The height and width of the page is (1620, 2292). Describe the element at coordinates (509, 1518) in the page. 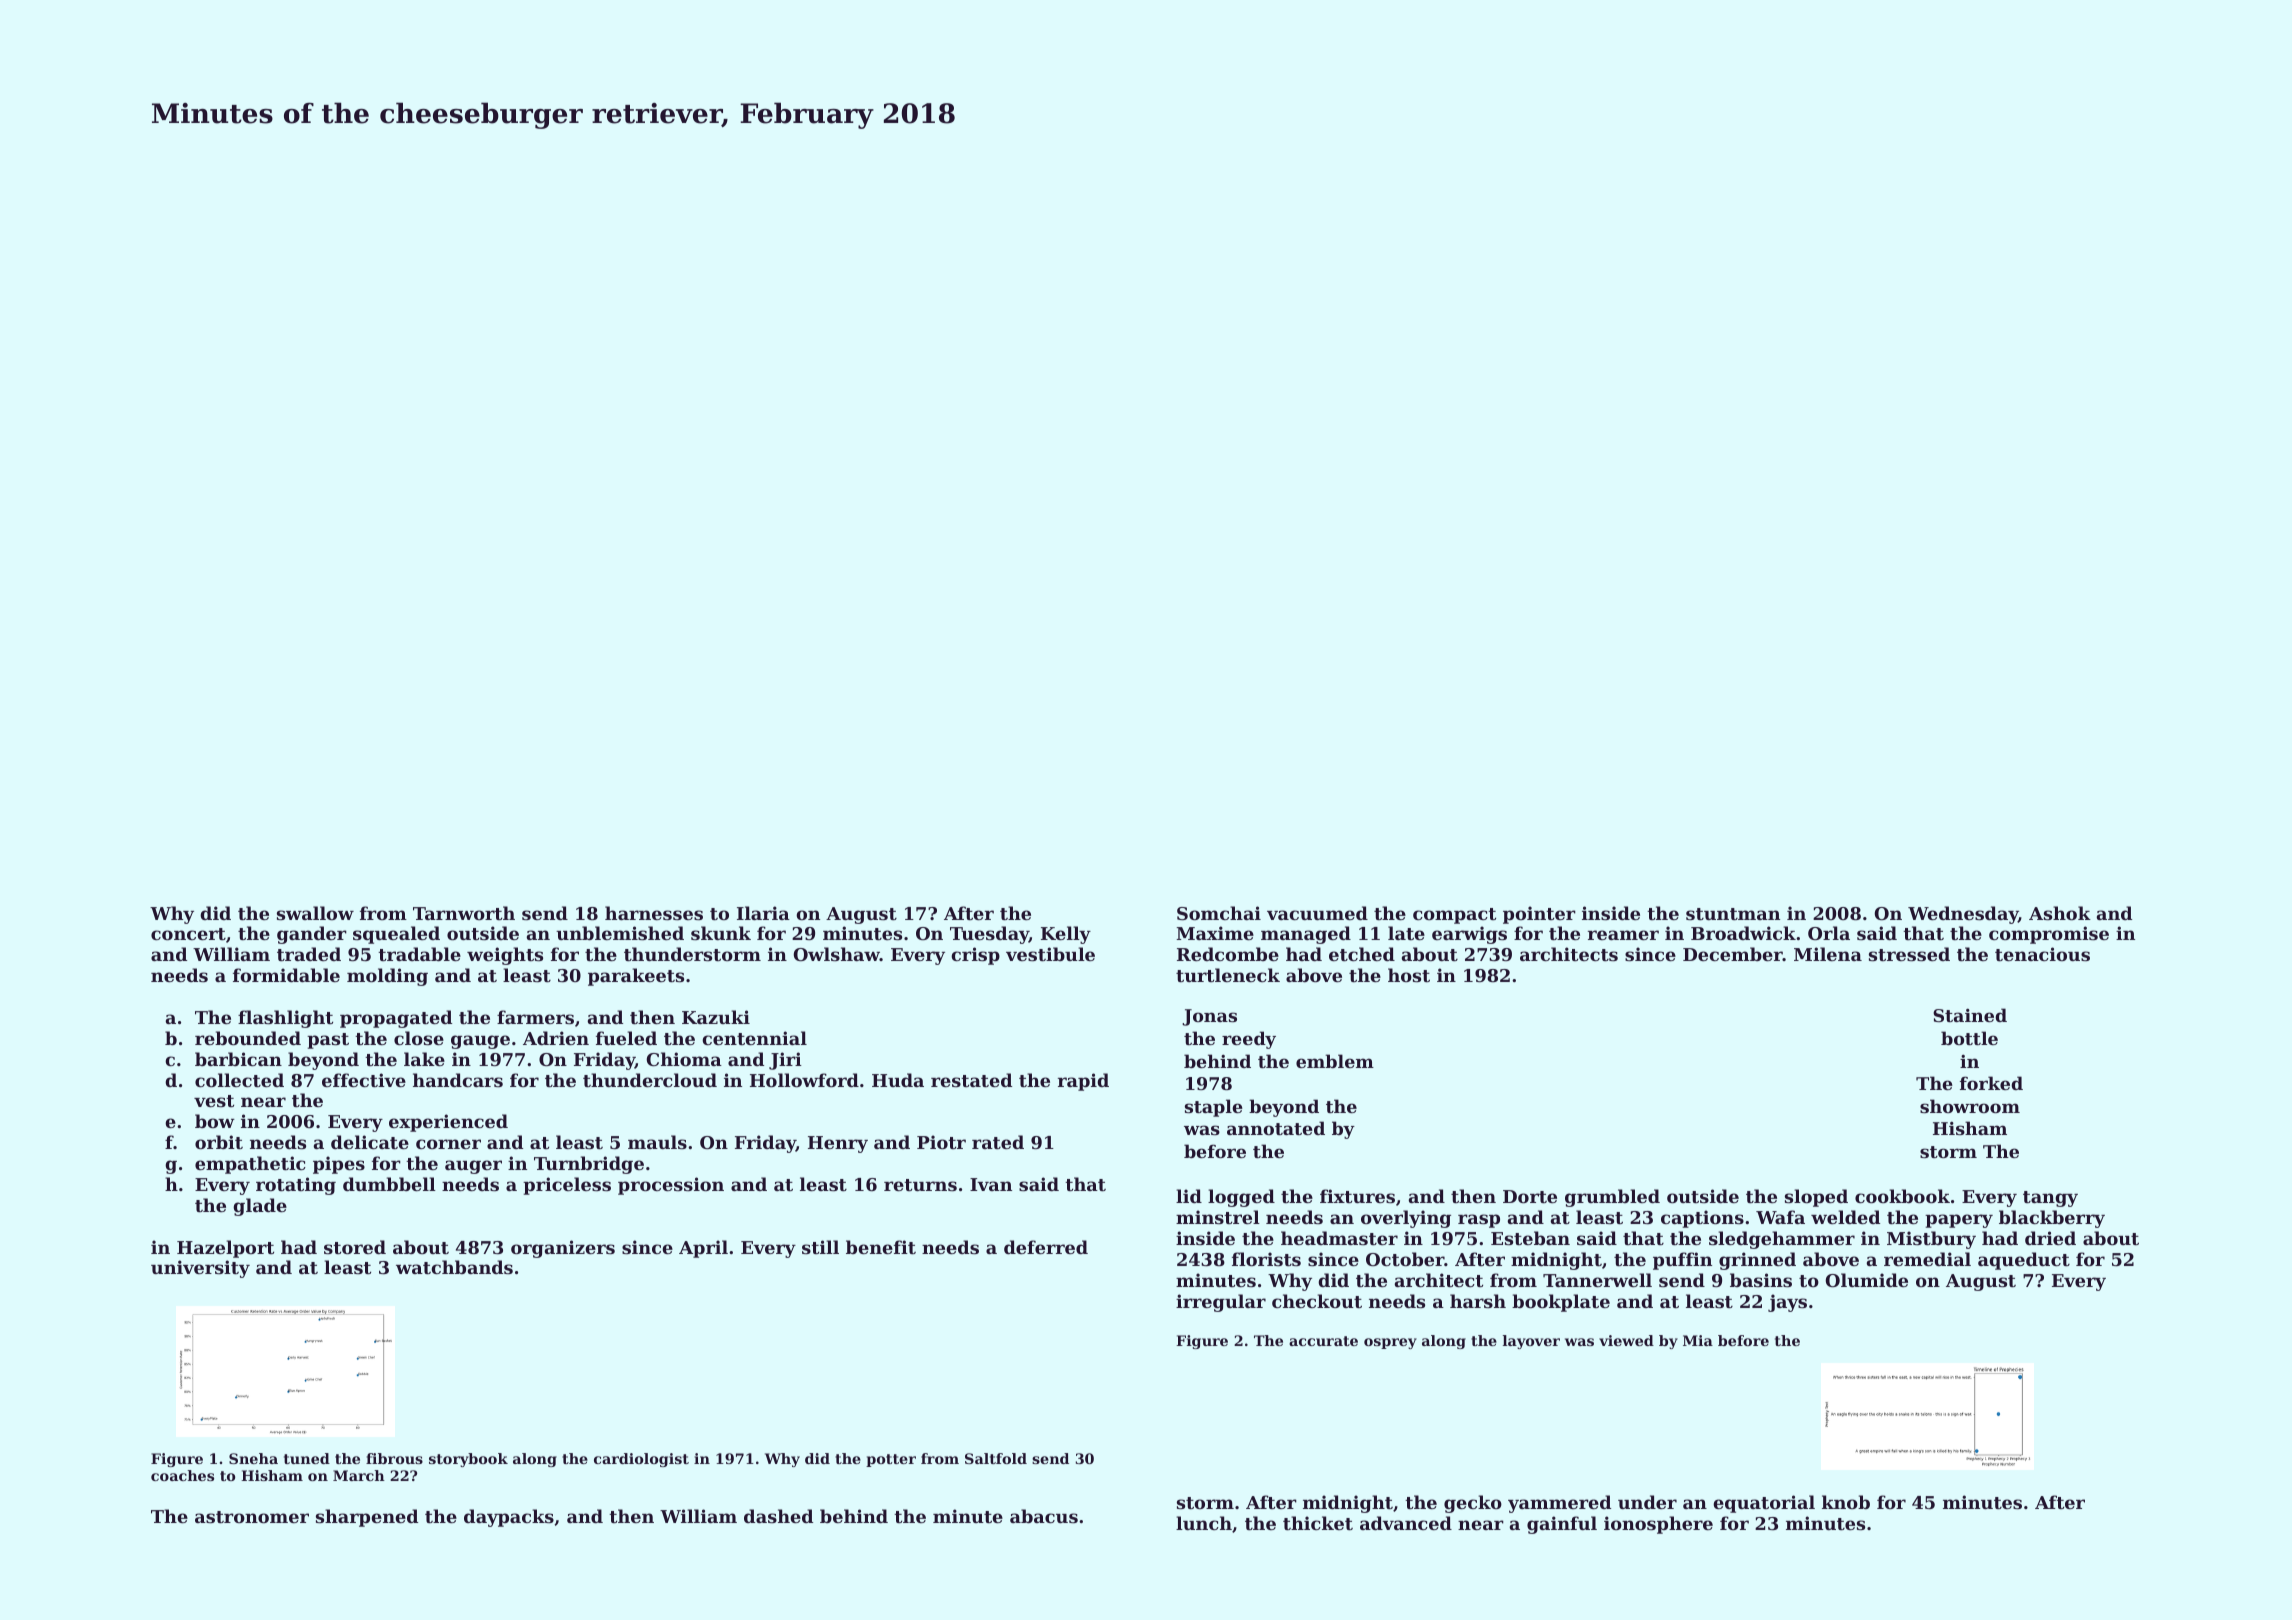

I see `daypacks` at that location.
